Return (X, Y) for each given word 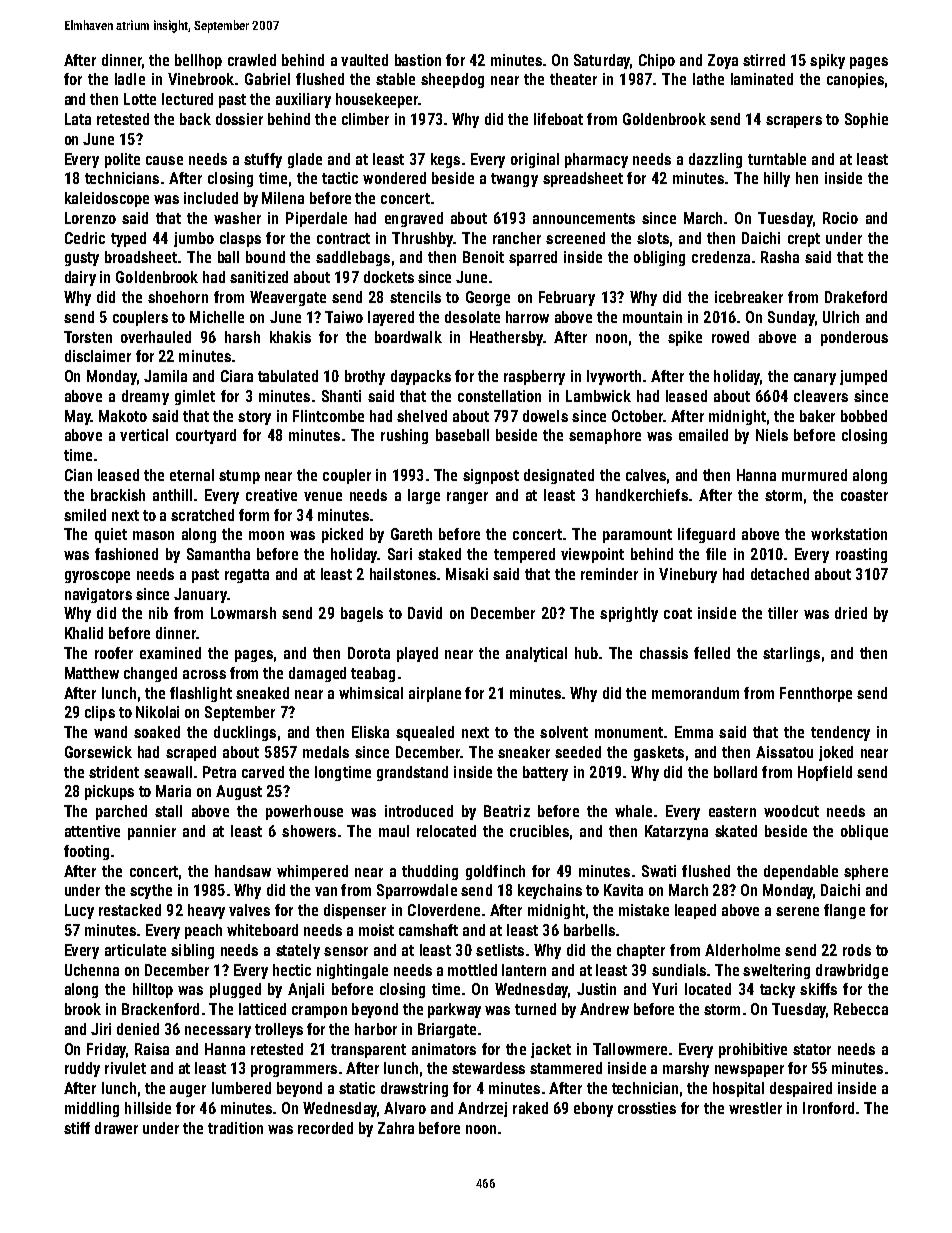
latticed (262, 1009)
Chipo (657, 61)
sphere (866, 872)
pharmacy (596, 160)
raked (530, 1108)
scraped (191, 753)
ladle (130, 79)
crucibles (539, 831)
